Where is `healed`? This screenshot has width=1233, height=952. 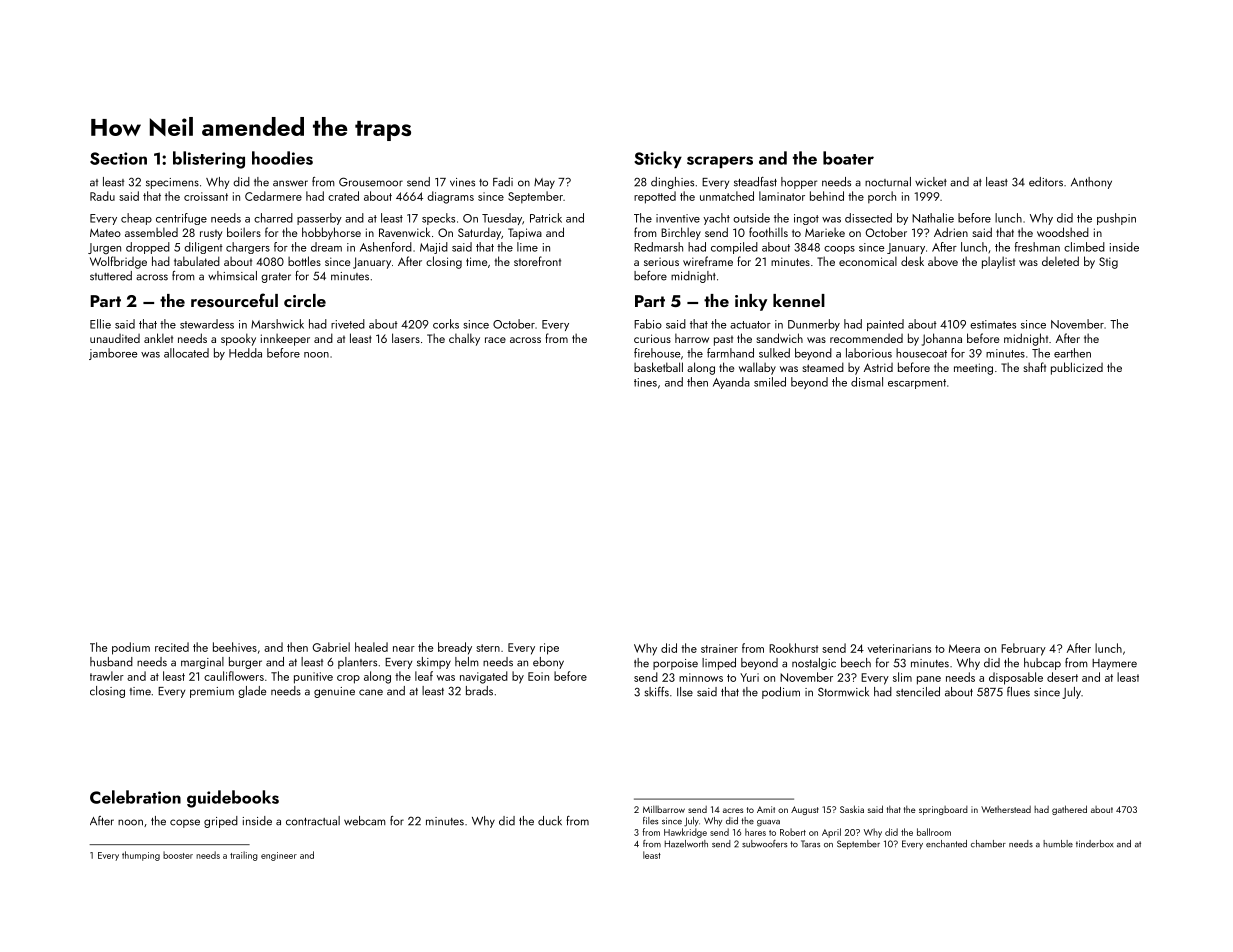 healed is located at coordinates (371, 647).
